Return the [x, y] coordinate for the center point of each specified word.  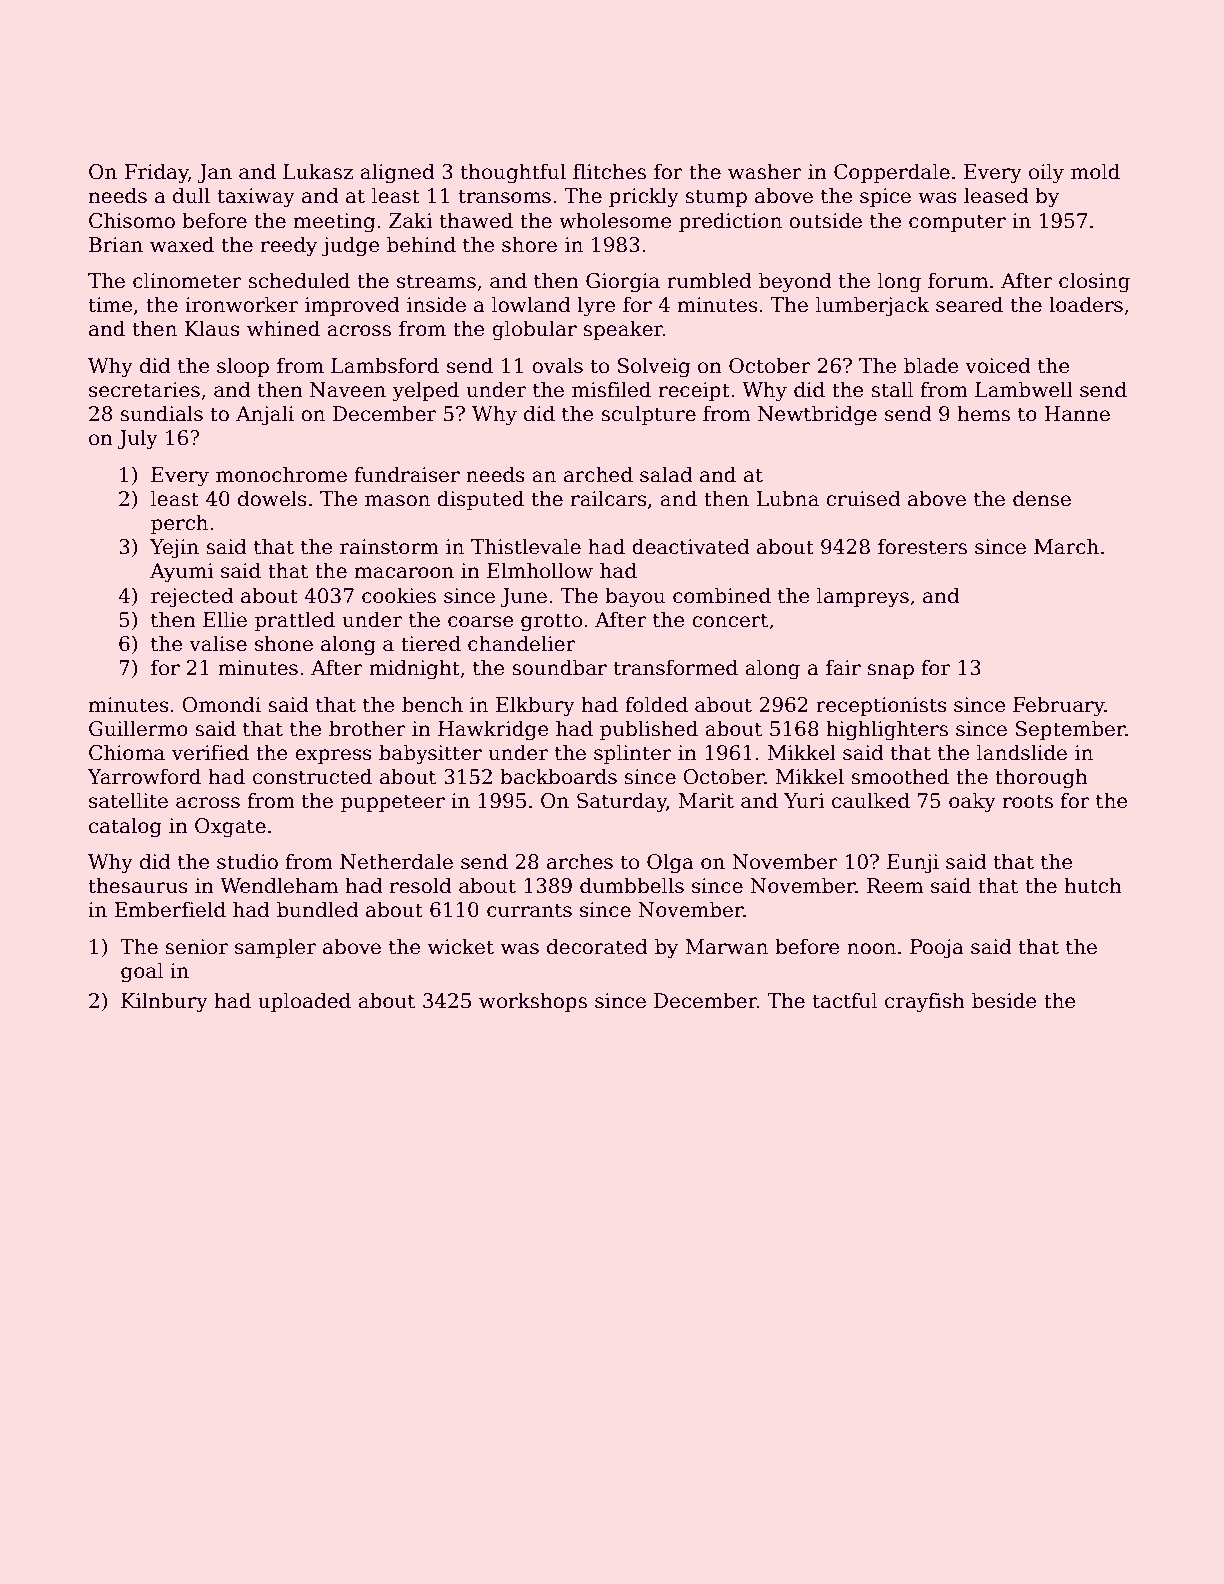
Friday [156, 173]
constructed [312, 776]
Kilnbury [164, 1002]
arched [598, 474]
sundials [161, 413]
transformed [675, 667]
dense [1042, 498]
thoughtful [513, 173]
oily [1046, 173]
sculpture [648, 415]
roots [1028, 801]
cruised [863, 498]
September [1071, 730]
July [137, 439]
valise [218, 643]
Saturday [622, 802]
